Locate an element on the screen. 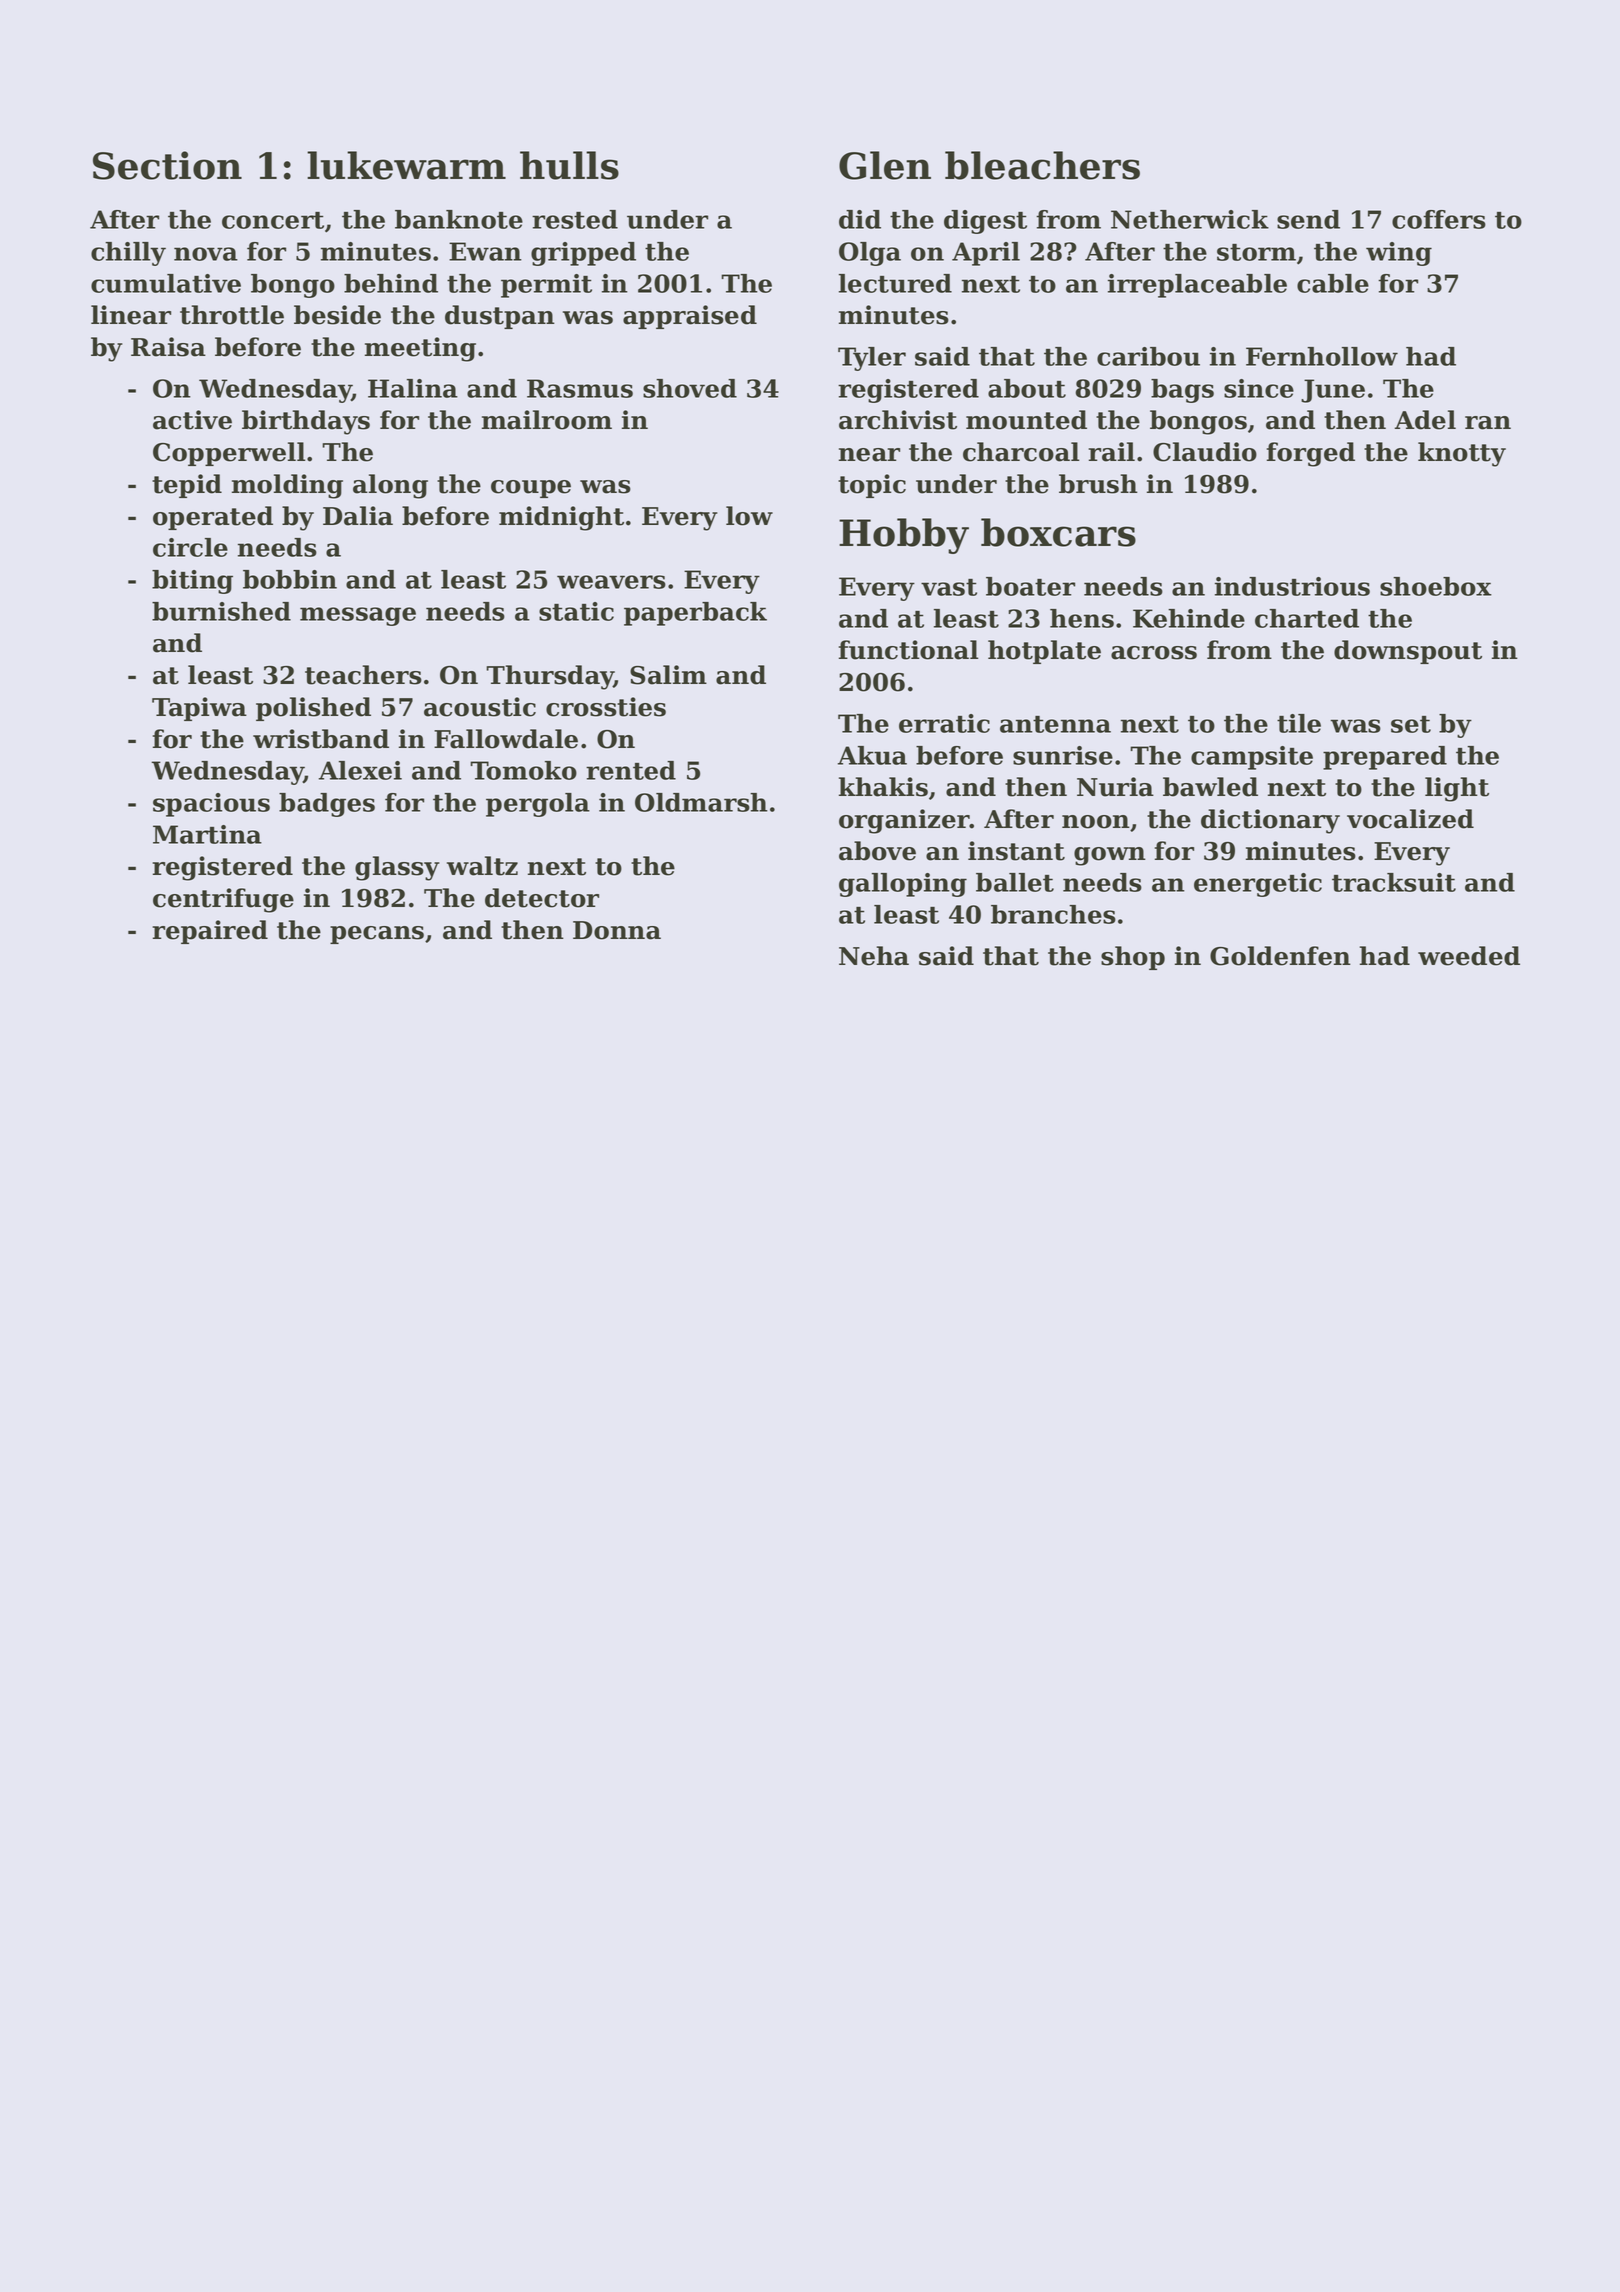  downspout is located at coordinates (1408, 652).
